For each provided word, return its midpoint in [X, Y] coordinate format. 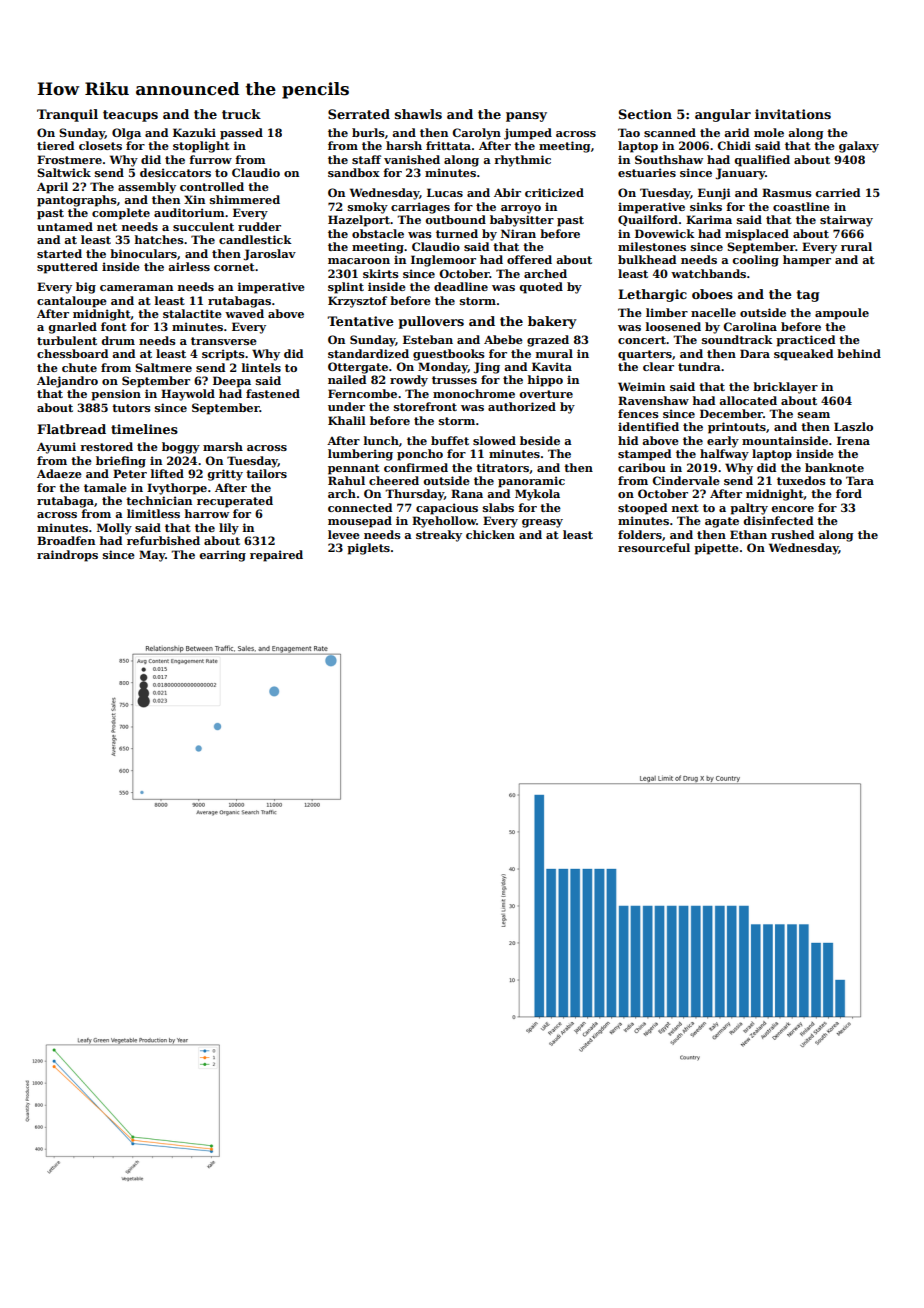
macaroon [359, 261]
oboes [712, 294]
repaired [276, 556]
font [114, 326]
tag [808, 296]
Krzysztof [357, 302]
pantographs [77, 201]
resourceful [654, 547]
